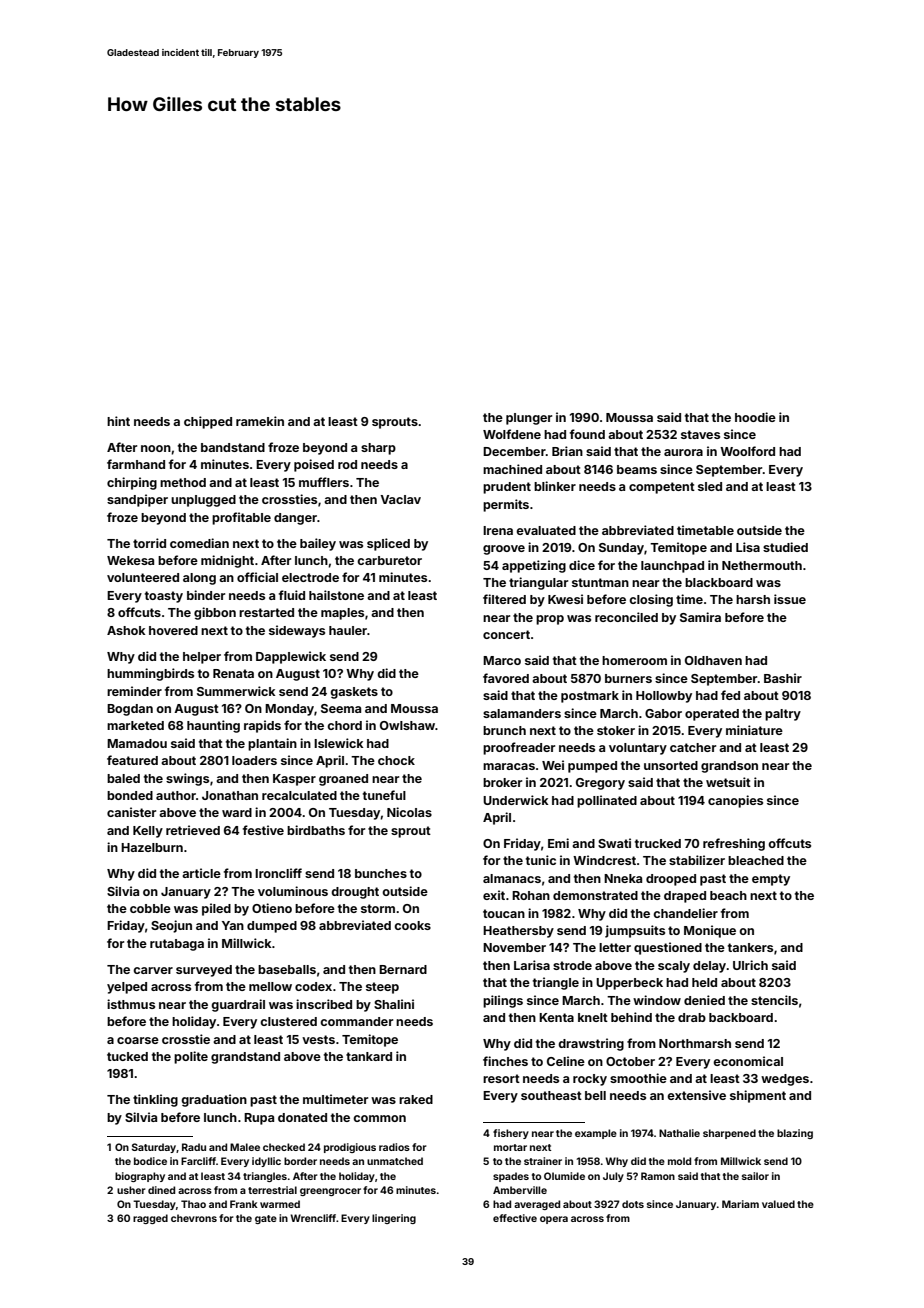 The image size is (924, 1308). What do you see at coordinates (400, 499) in the image?
I see `Vaclav` at bounding box center [400, 499].
